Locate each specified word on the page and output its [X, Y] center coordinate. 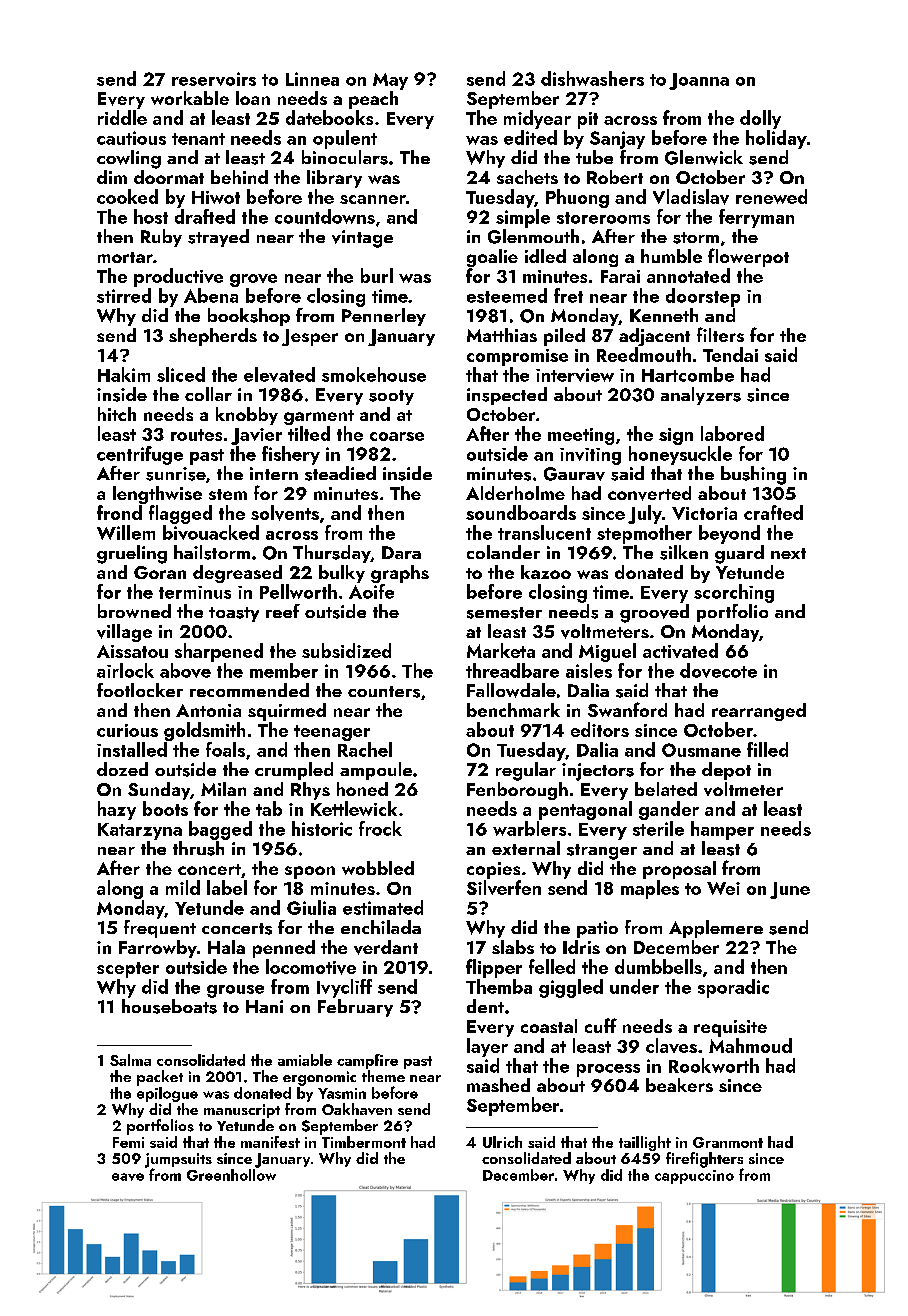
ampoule [376, 771]
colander [503, 552]
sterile [658, 828]
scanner [373, 199]
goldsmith [204, 731]
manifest [270, 1142]
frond [119, 512]
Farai [620, 276]
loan [253, 98]
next [788, 553]
